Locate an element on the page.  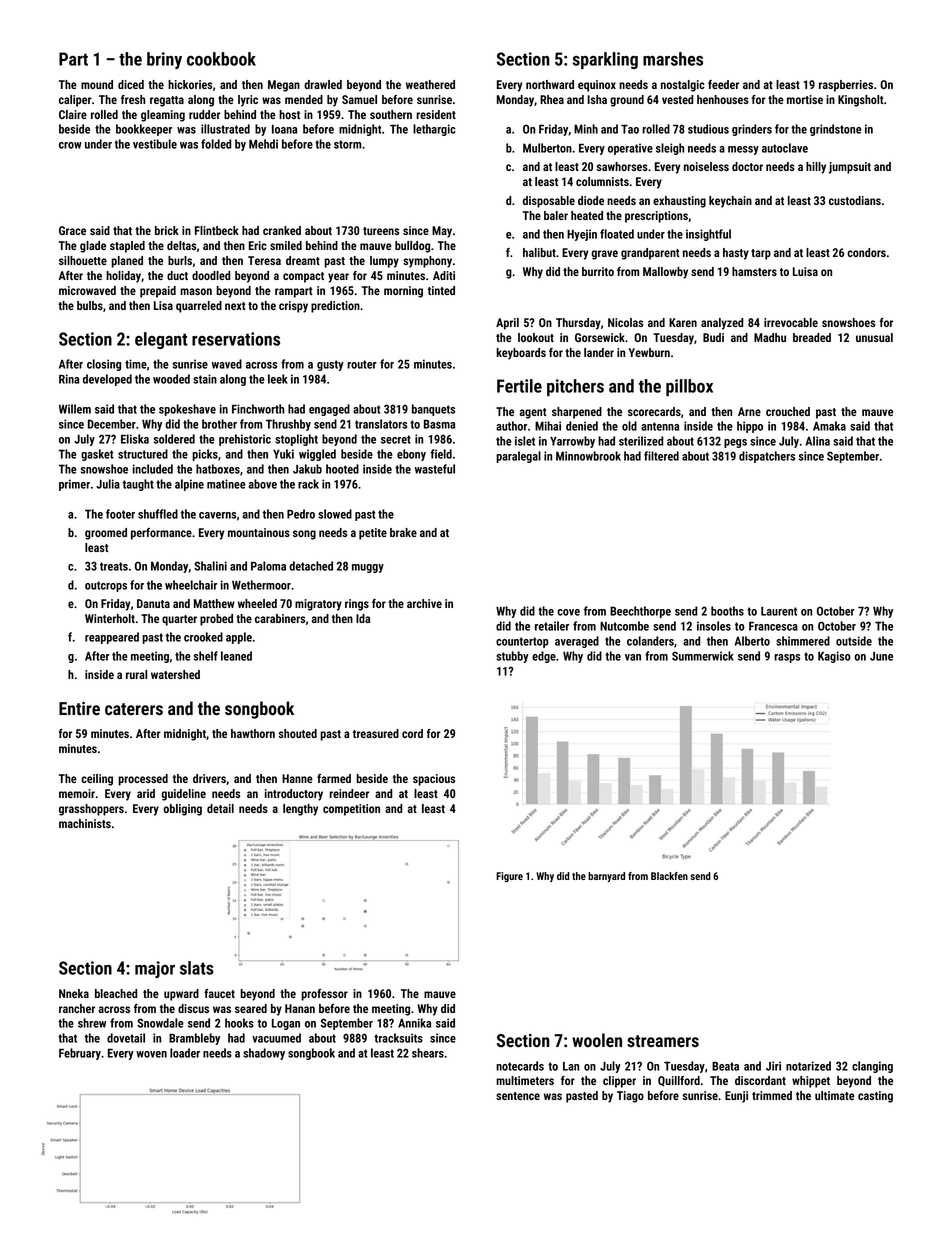
woven is located at coordinates (151, 1054).
